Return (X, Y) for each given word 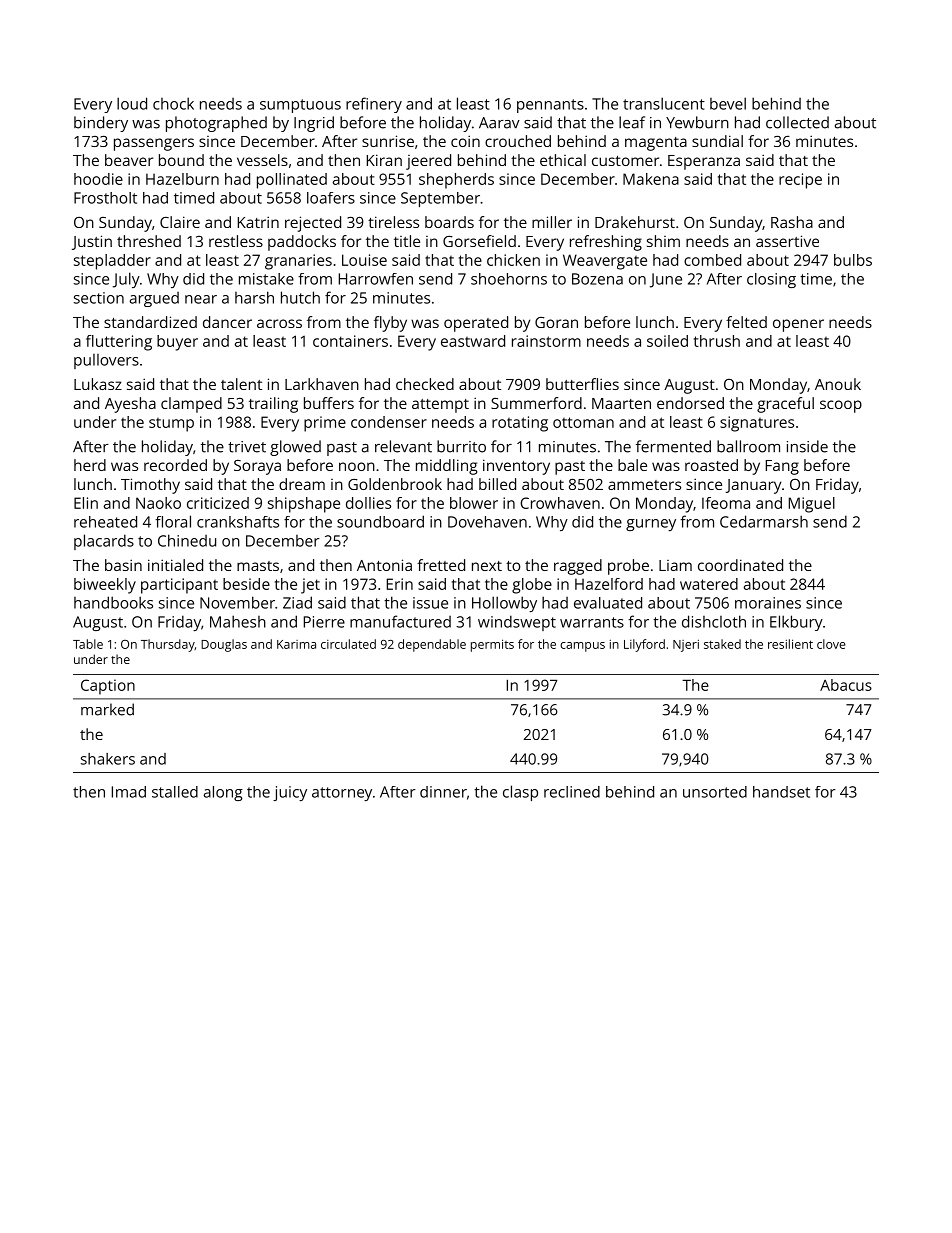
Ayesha (130, 405)
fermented (673, 446)
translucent (664, 103)
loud (132, 103)
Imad (129, 792)
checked (425, 384)
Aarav (499, 123)
